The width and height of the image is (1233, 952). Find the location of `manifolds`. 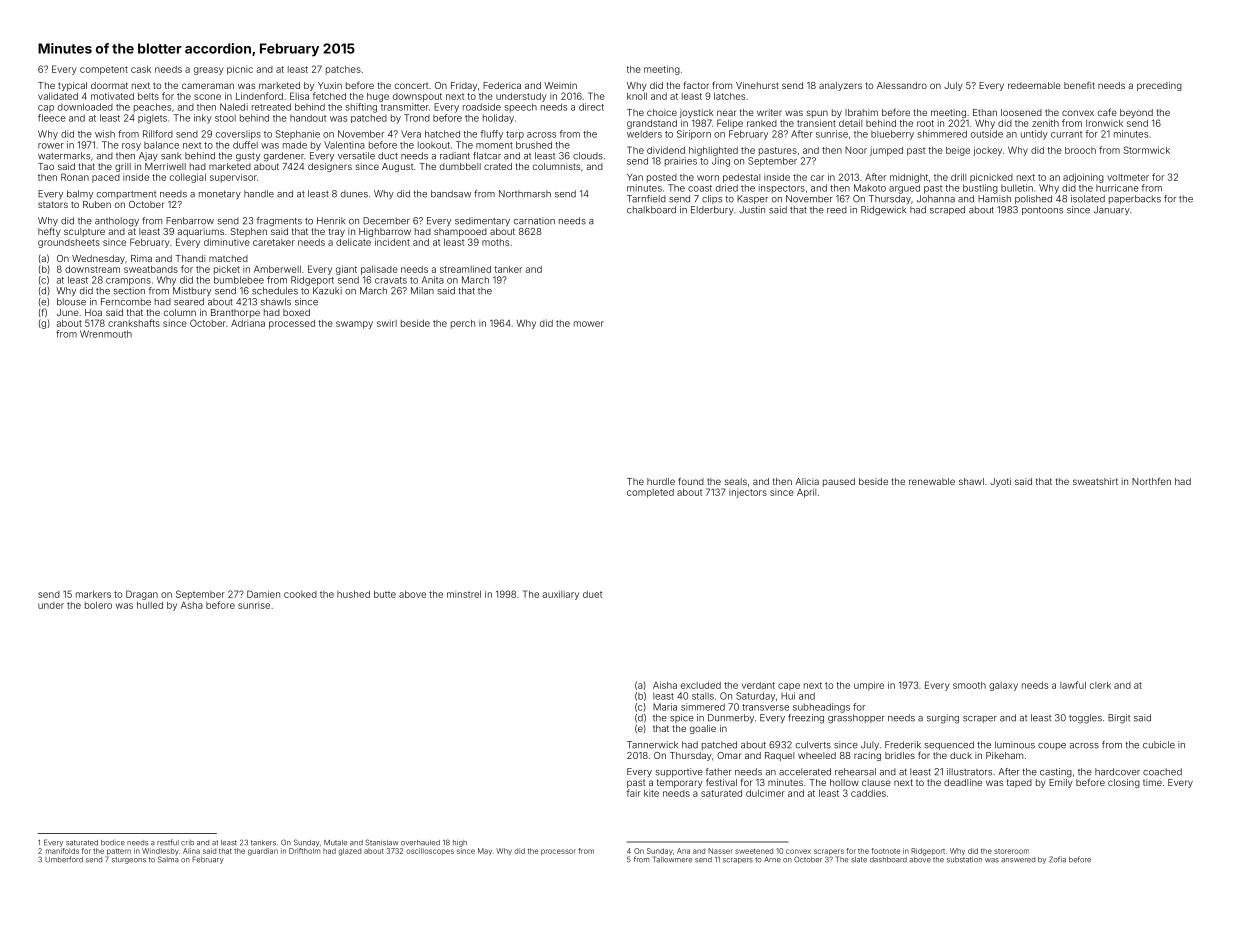

manifolds is located at coordinates (62, 851).
